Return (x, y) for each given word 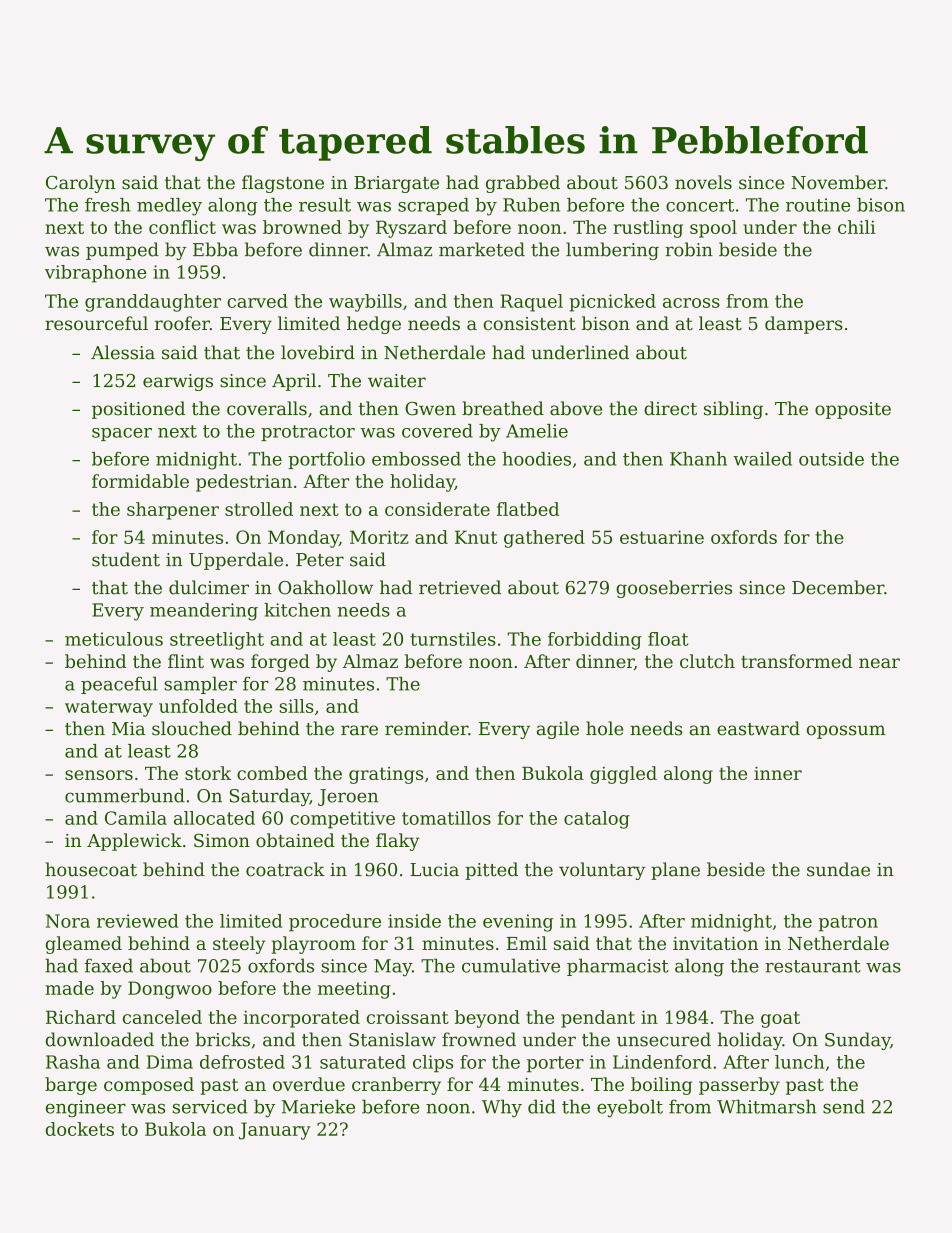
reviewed (138, 921)
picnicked (612, 303)
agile (558, 730)
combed (272, 773)
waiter (397, 381)
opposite (853, 410)
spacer (122, 434)
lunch (799, 1062)
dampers (804, 325)
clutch (707, 661)
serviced (210, 1106)
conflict (182, 227)
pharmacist (618, 967)
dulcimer (209, 587)
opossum (846, 732)
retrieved (460, 587)
